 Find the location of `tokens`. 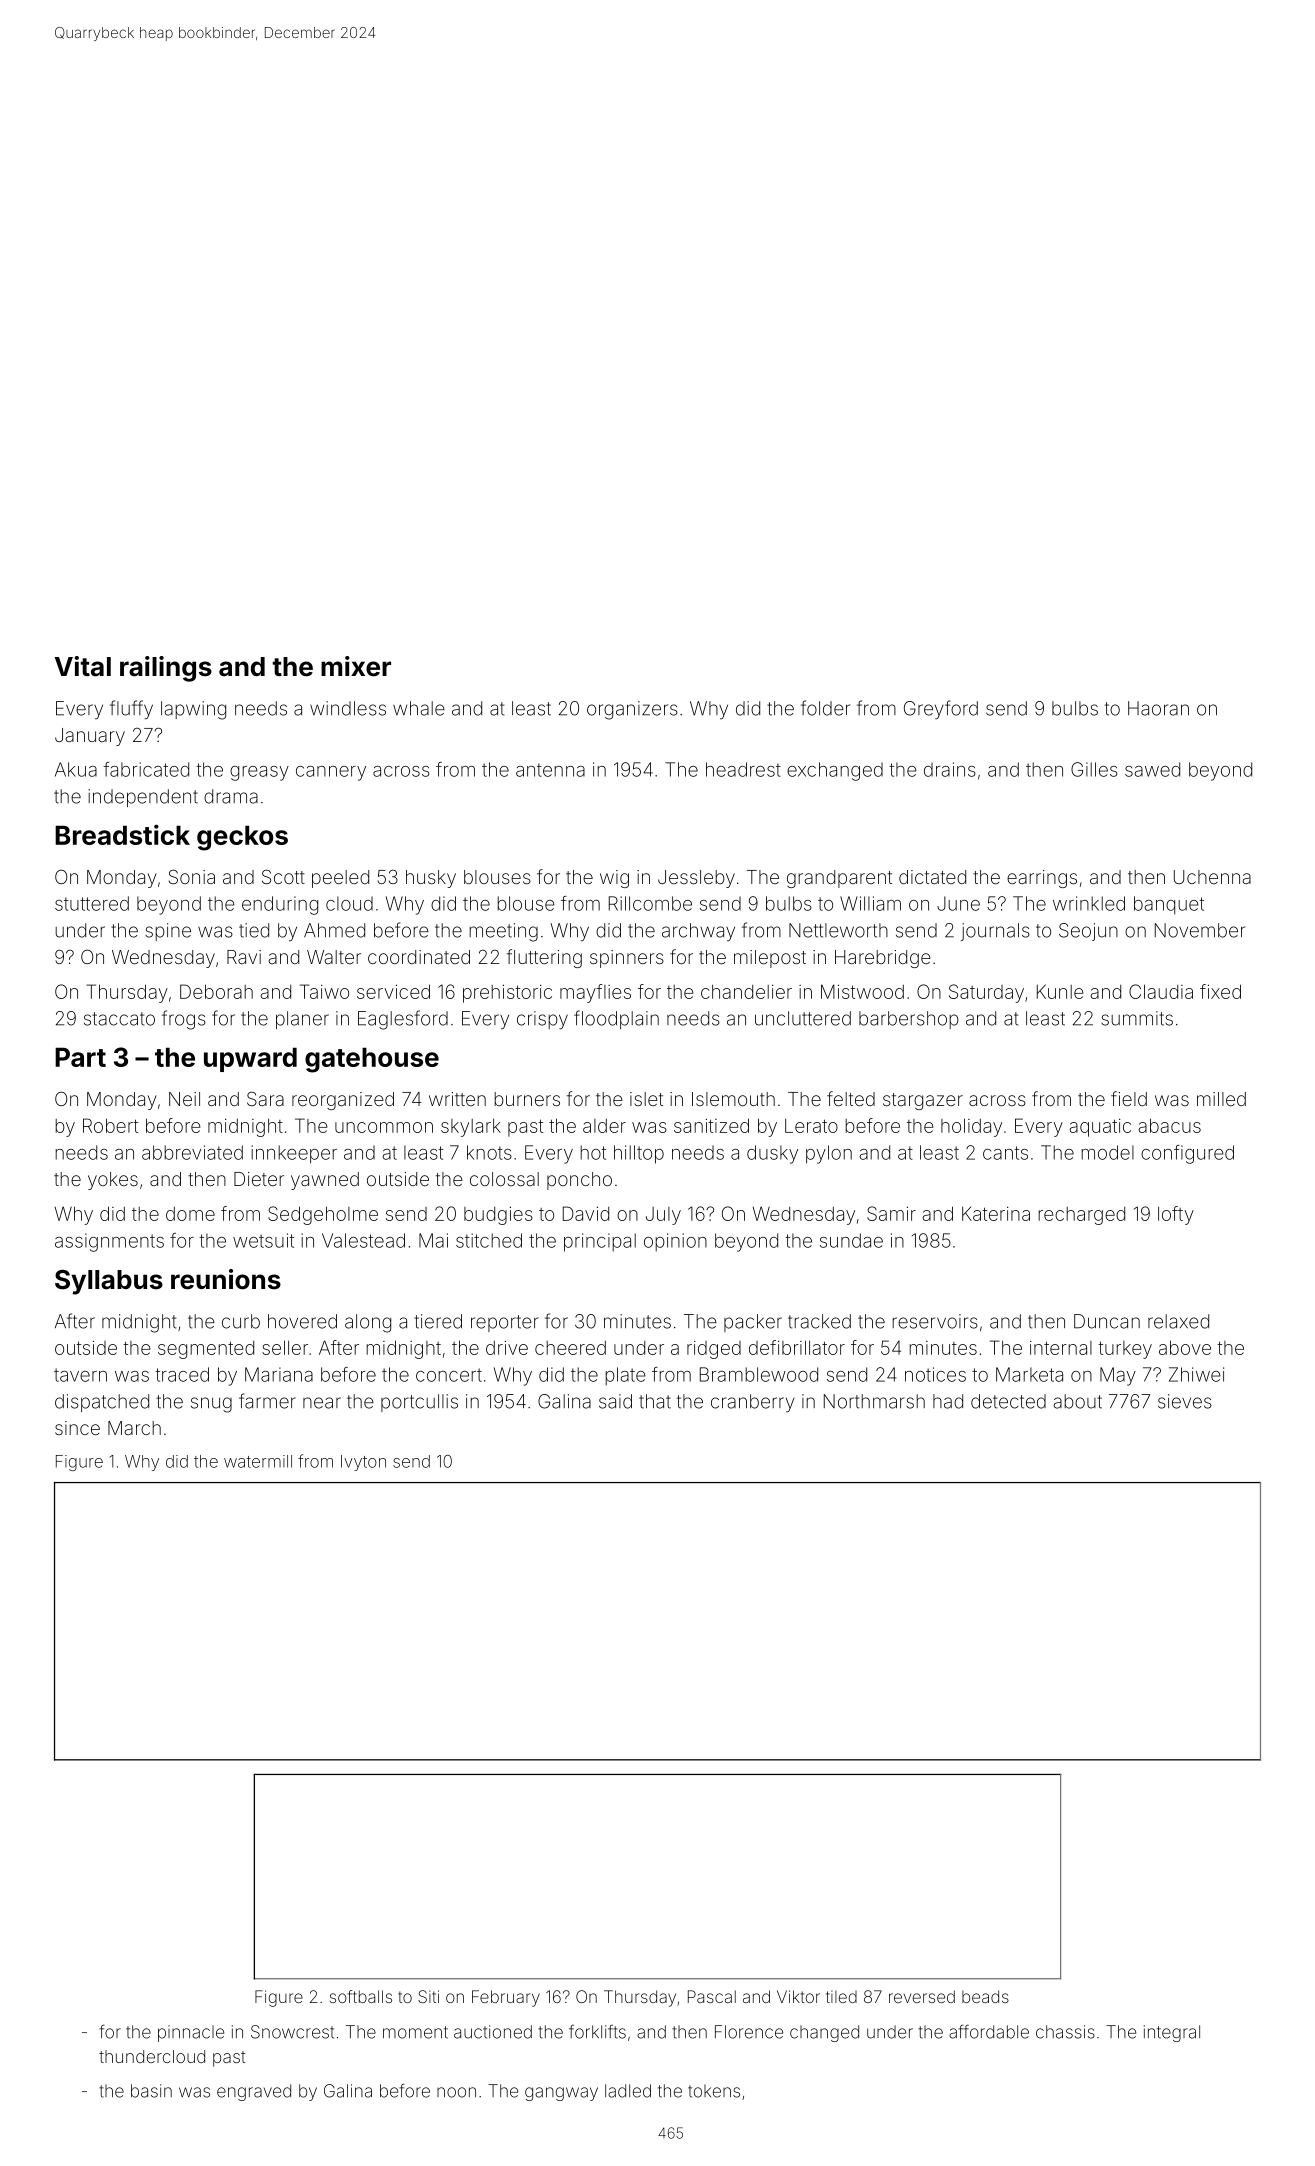

tokens is located at coordinates (714, 2091).
